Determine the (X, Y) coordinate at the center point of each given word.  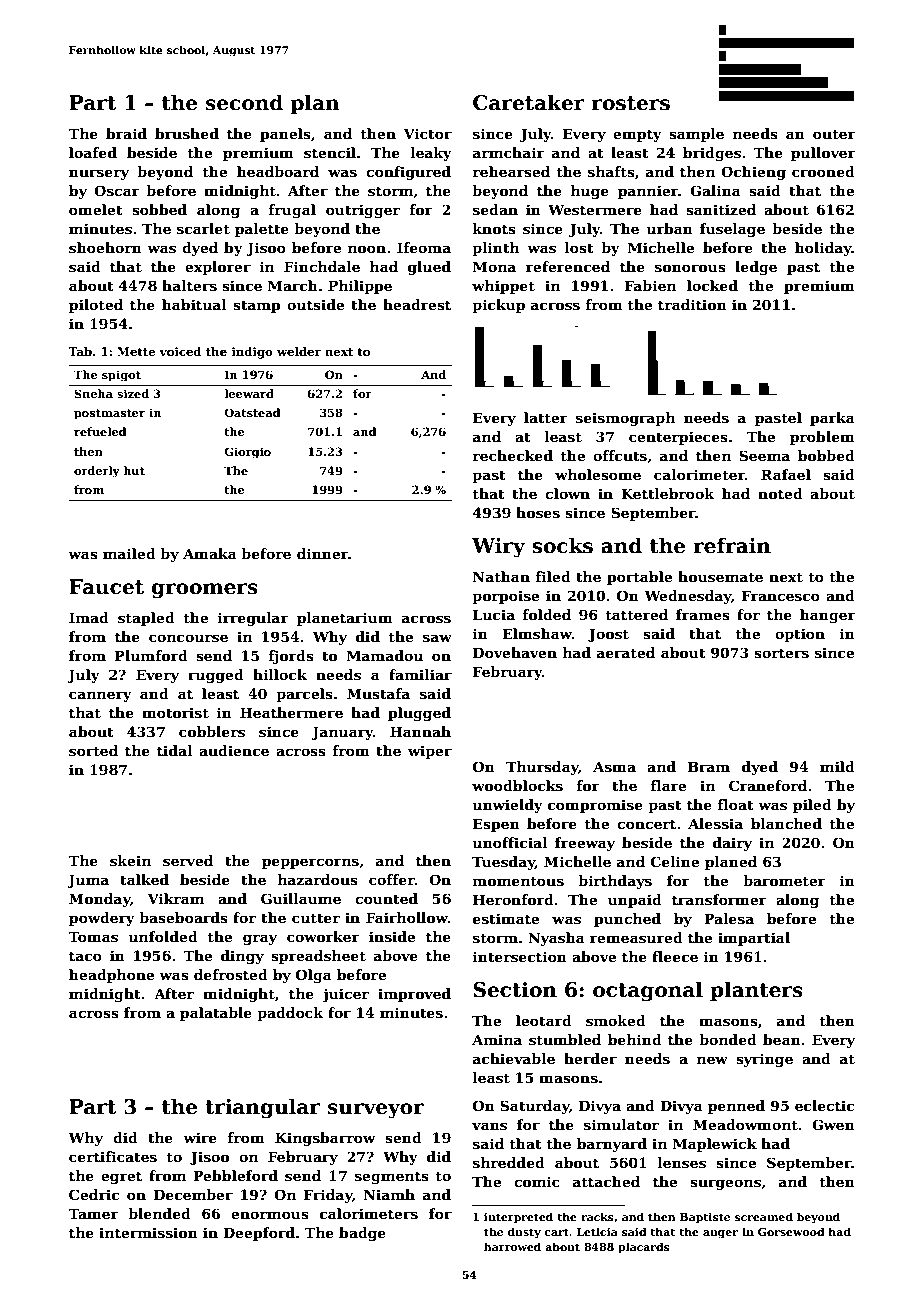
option (800, 635)
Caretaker (529, 102)
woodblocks (517, 785)
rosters (631, 103)
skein (130, 860)
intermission (148, 1232)
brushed (187, 133)
